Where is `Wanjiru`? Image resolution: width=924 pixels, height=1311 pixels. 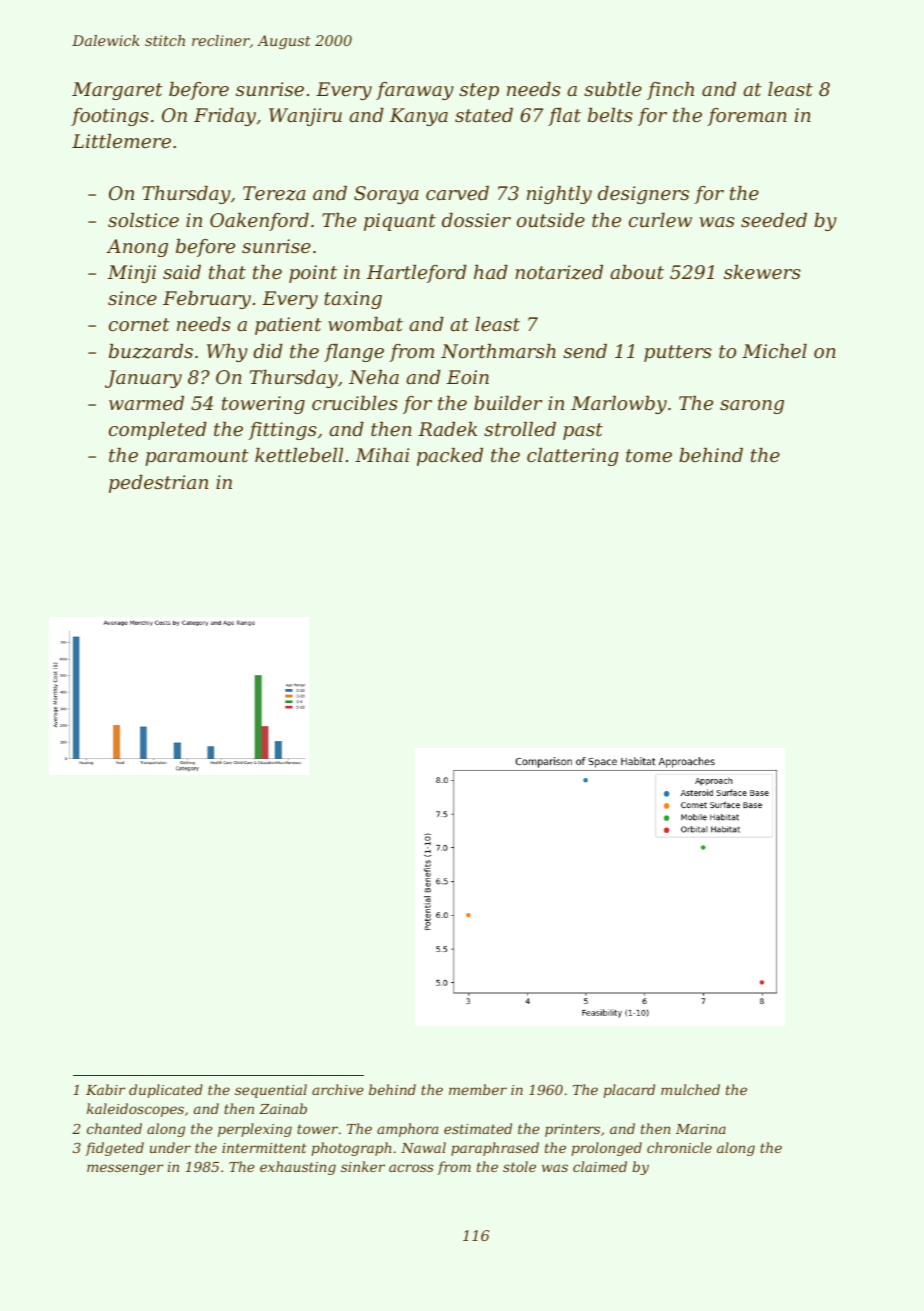 Wanjiru is located at coordinates (305, 117).
